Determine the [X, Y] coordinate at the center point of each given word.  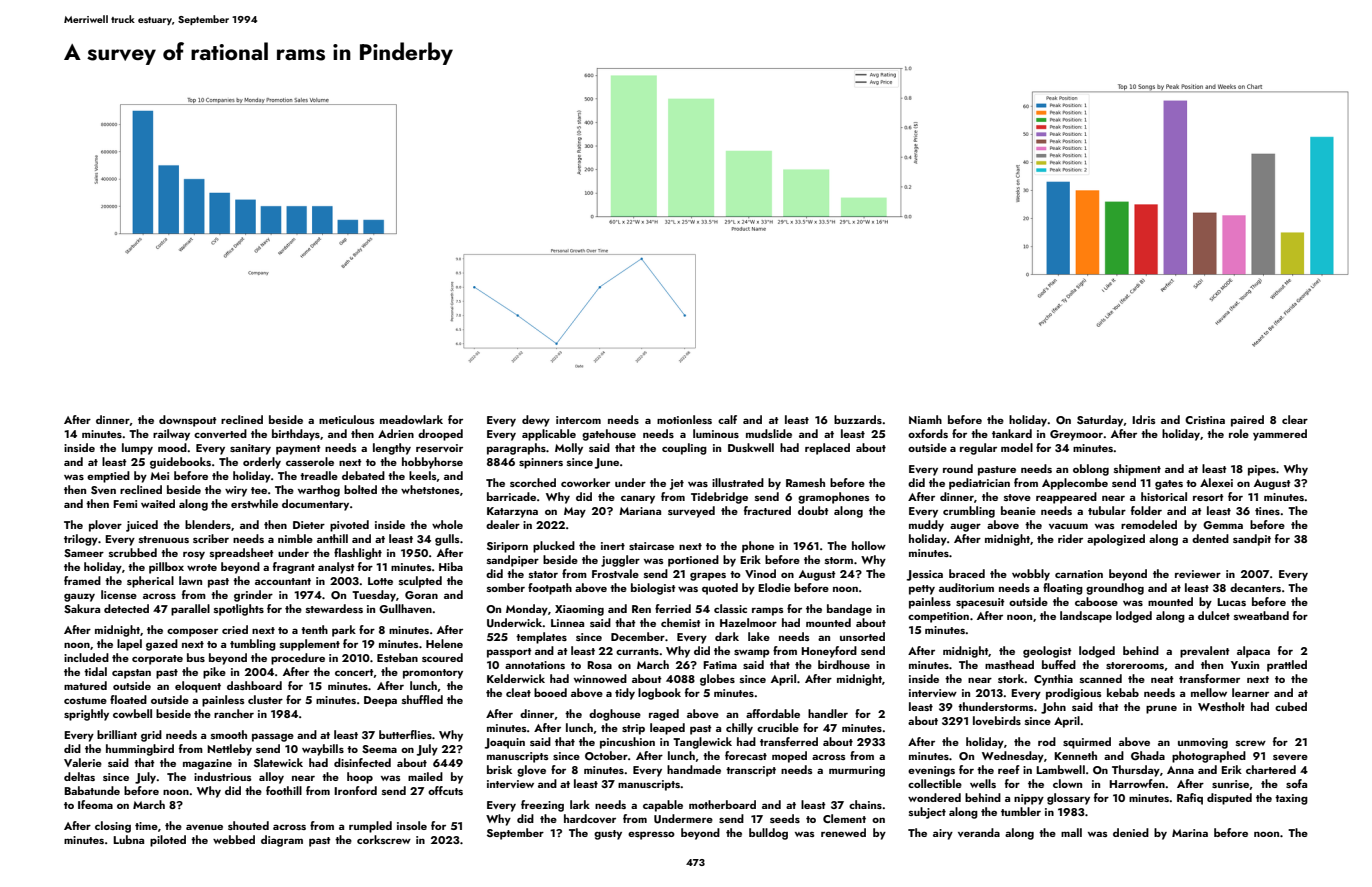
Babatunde [92, 790]
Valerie [83, 762]
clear [1295, 419]
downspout [188, 421]
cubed [1291, 706]
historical [1164, 496]
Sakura [82, 608]
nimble [295, 538]
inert [613, 546]
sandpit [1252, 540]
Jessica [925, 575]
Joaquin [505, 743]
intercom [578, 420]
